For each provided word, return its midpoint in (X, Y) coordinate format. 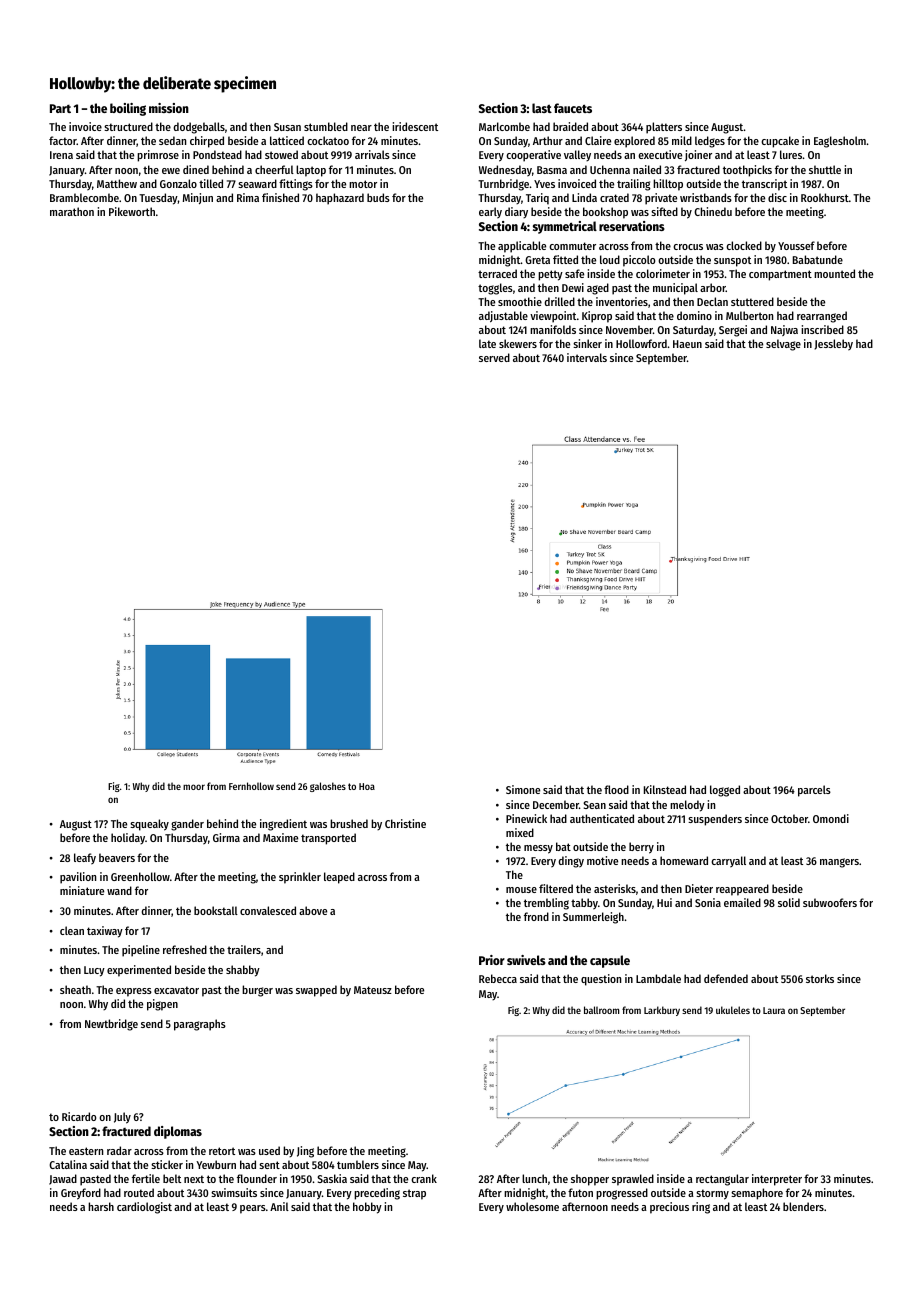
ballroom (601, 1010)
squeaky (149, 825)
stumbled (326, 126)
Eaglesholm (840, 142)
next (194, 1179)
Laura (774, 1010)
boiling (128, 109)
